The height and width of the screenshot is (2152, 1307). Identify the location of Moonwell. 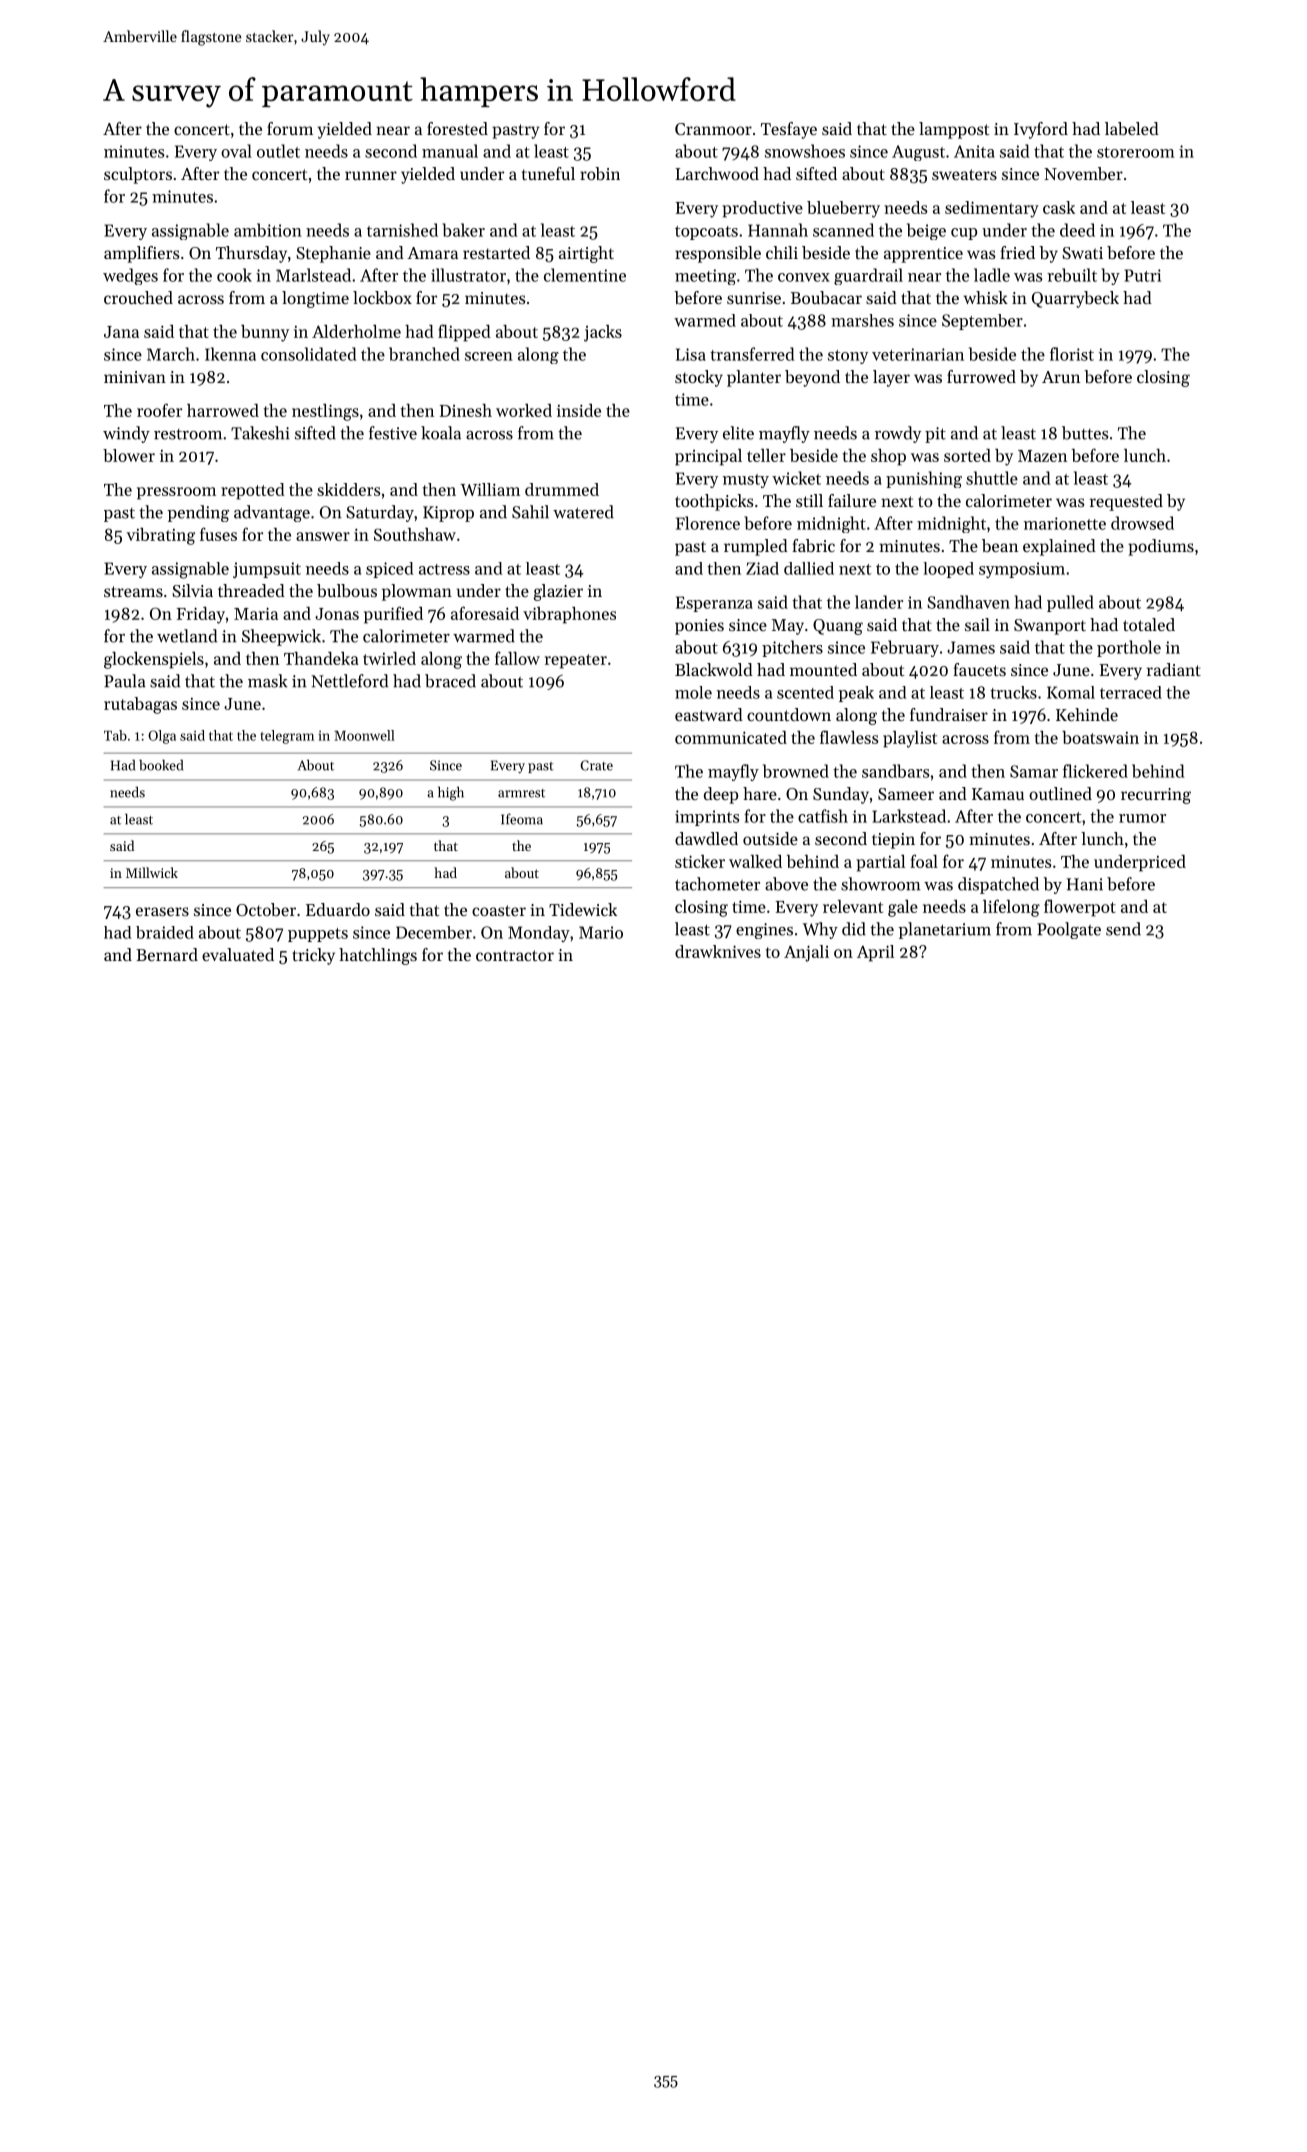
(364, 735).
